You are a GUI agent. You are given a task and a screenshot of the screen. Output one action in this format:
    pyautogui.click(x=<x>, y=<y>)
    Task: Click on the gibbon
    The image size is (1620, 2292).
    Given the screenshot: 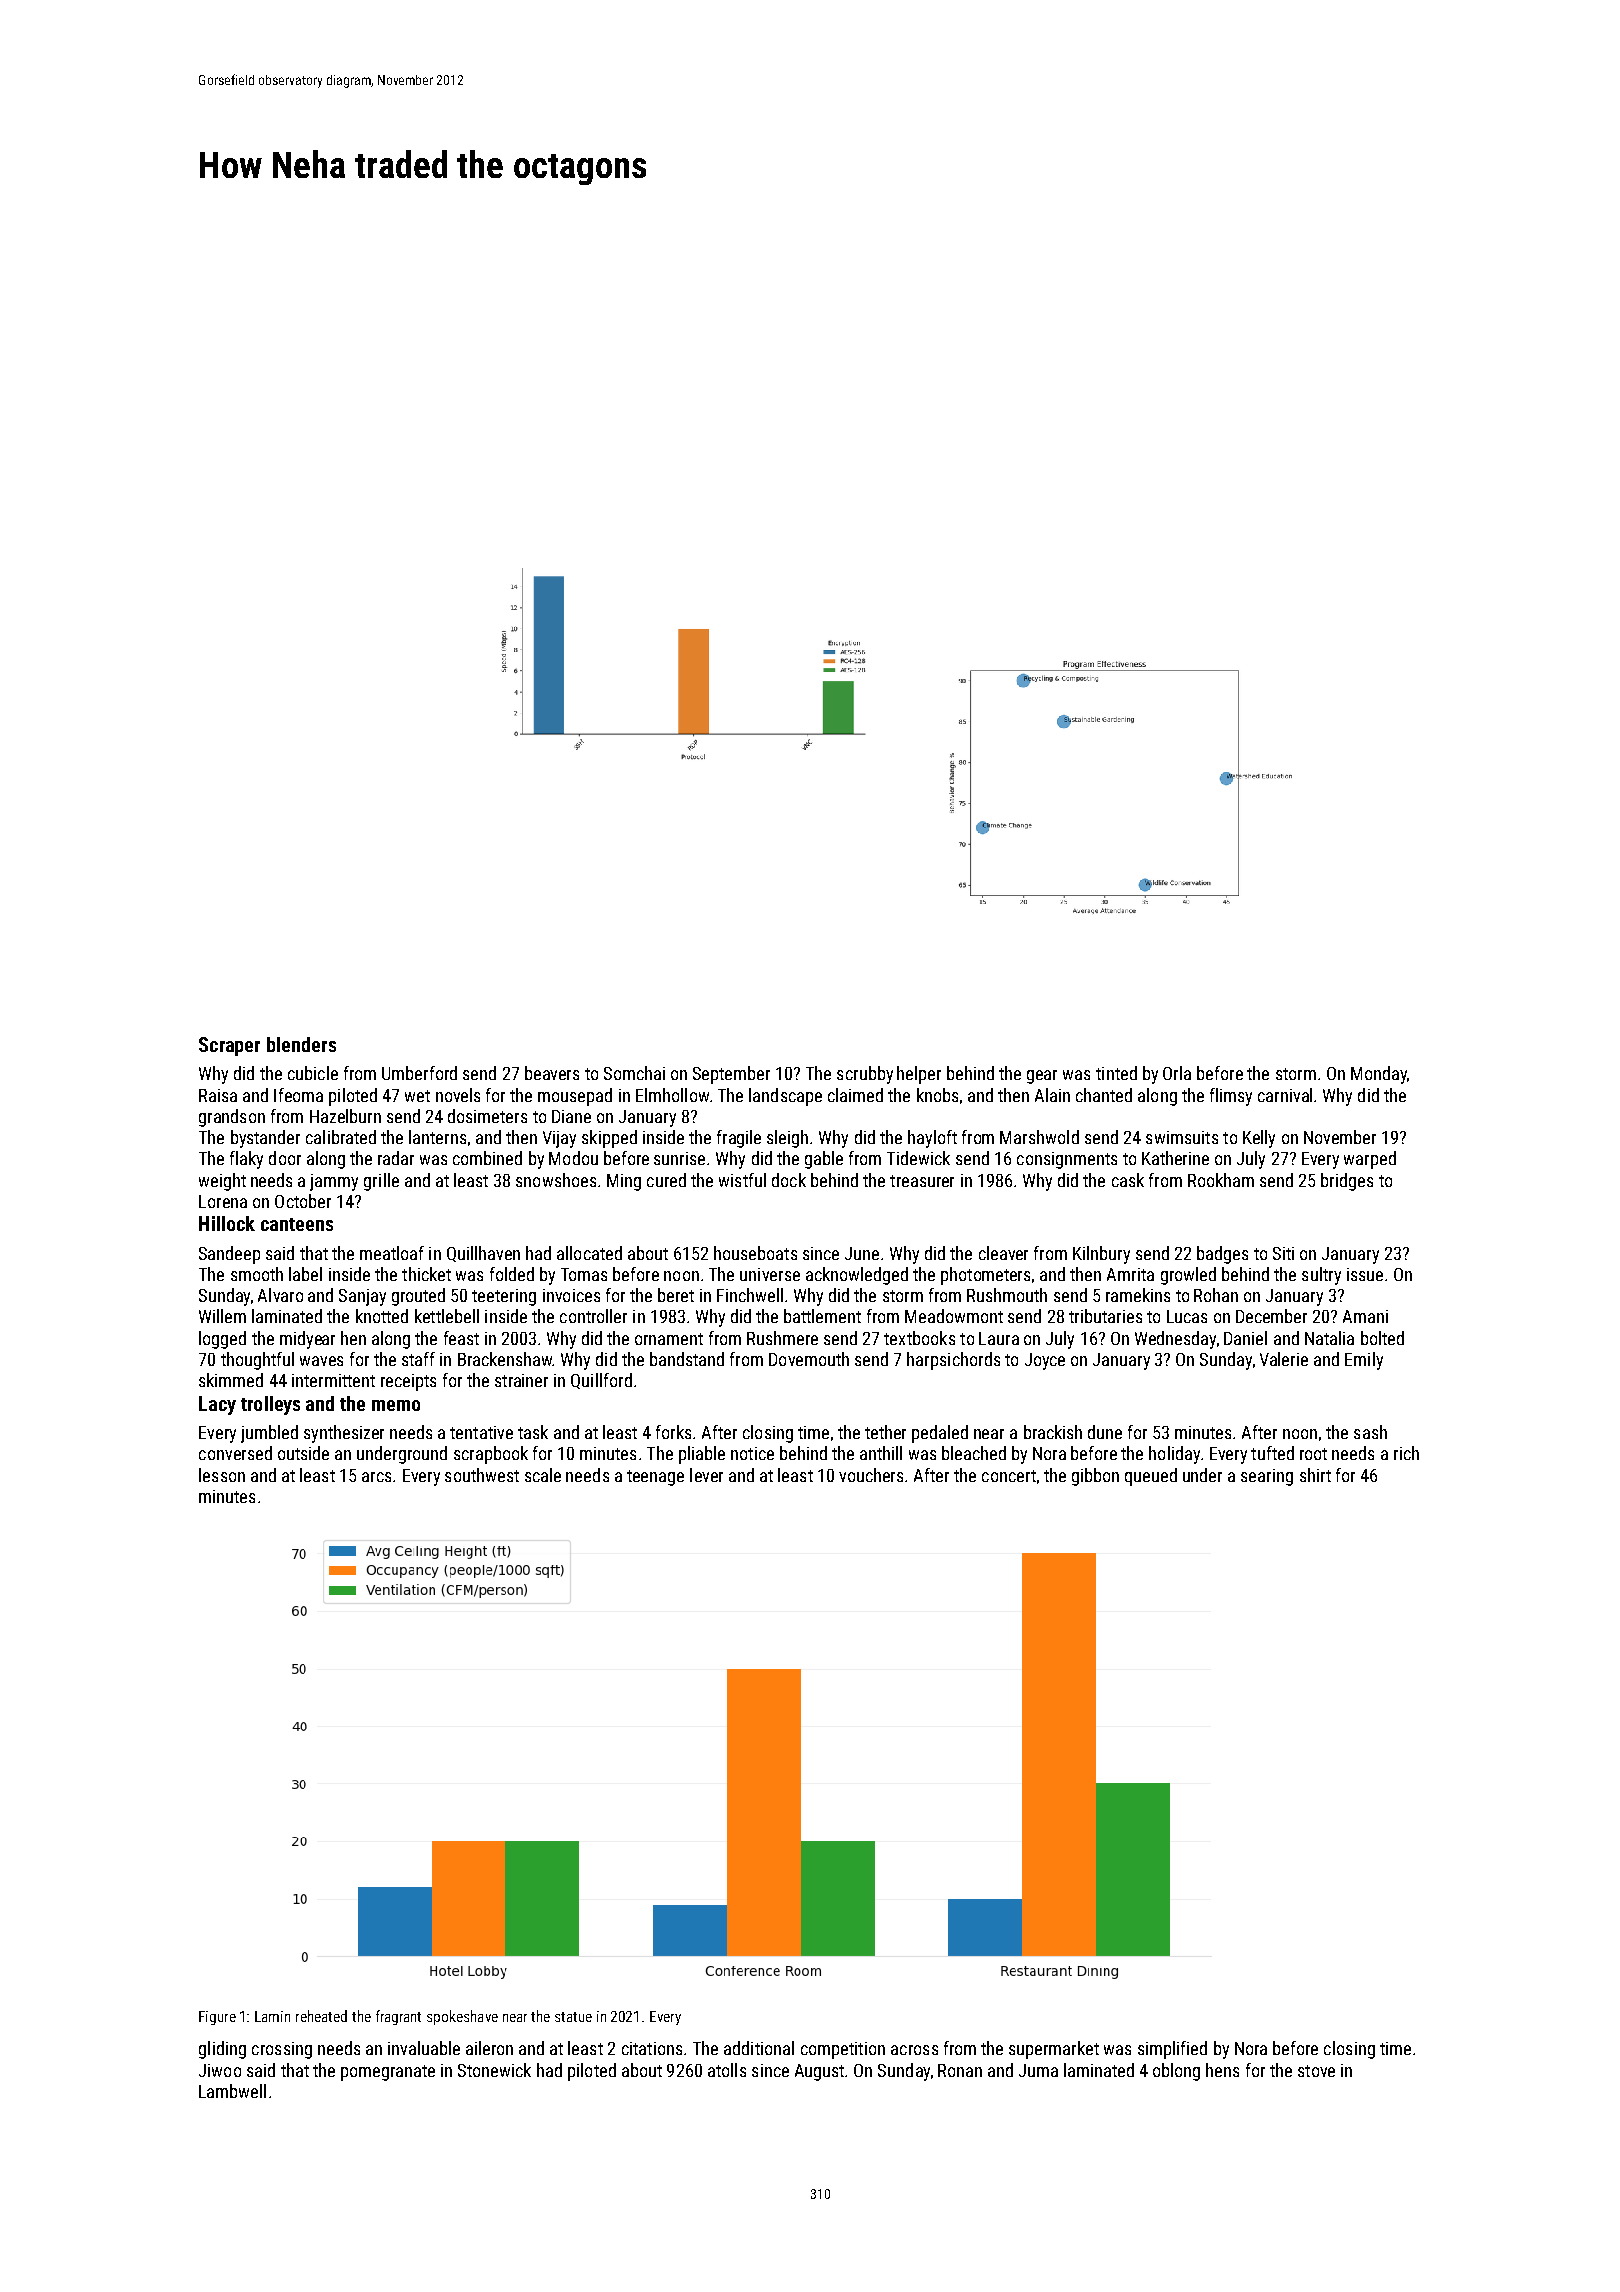 What is the action you would take?
    pyautogui.click(x=1095, y=1477)
